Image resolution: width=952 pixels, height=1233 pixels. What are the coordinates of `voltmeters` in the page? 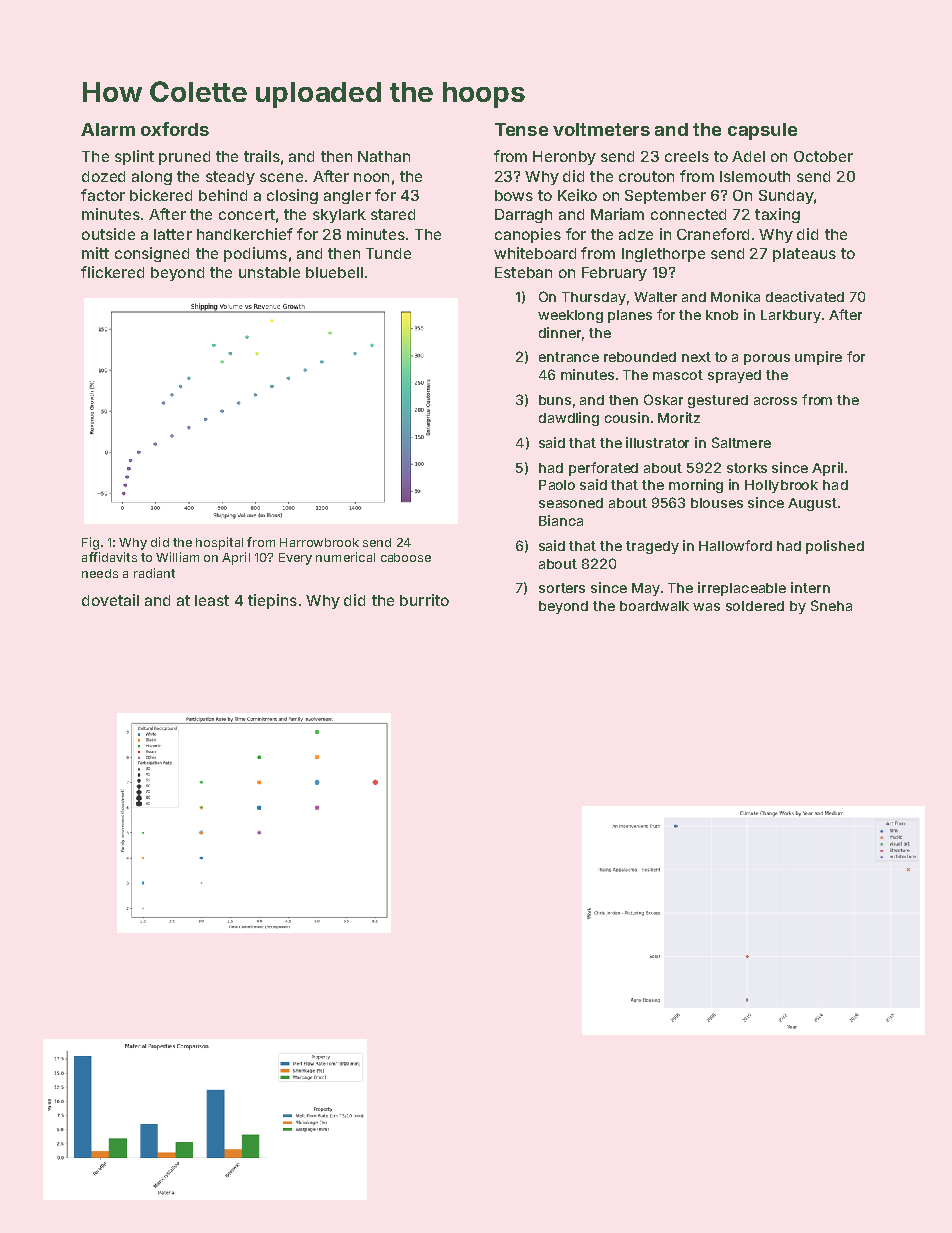 It's located at (601, 129).
